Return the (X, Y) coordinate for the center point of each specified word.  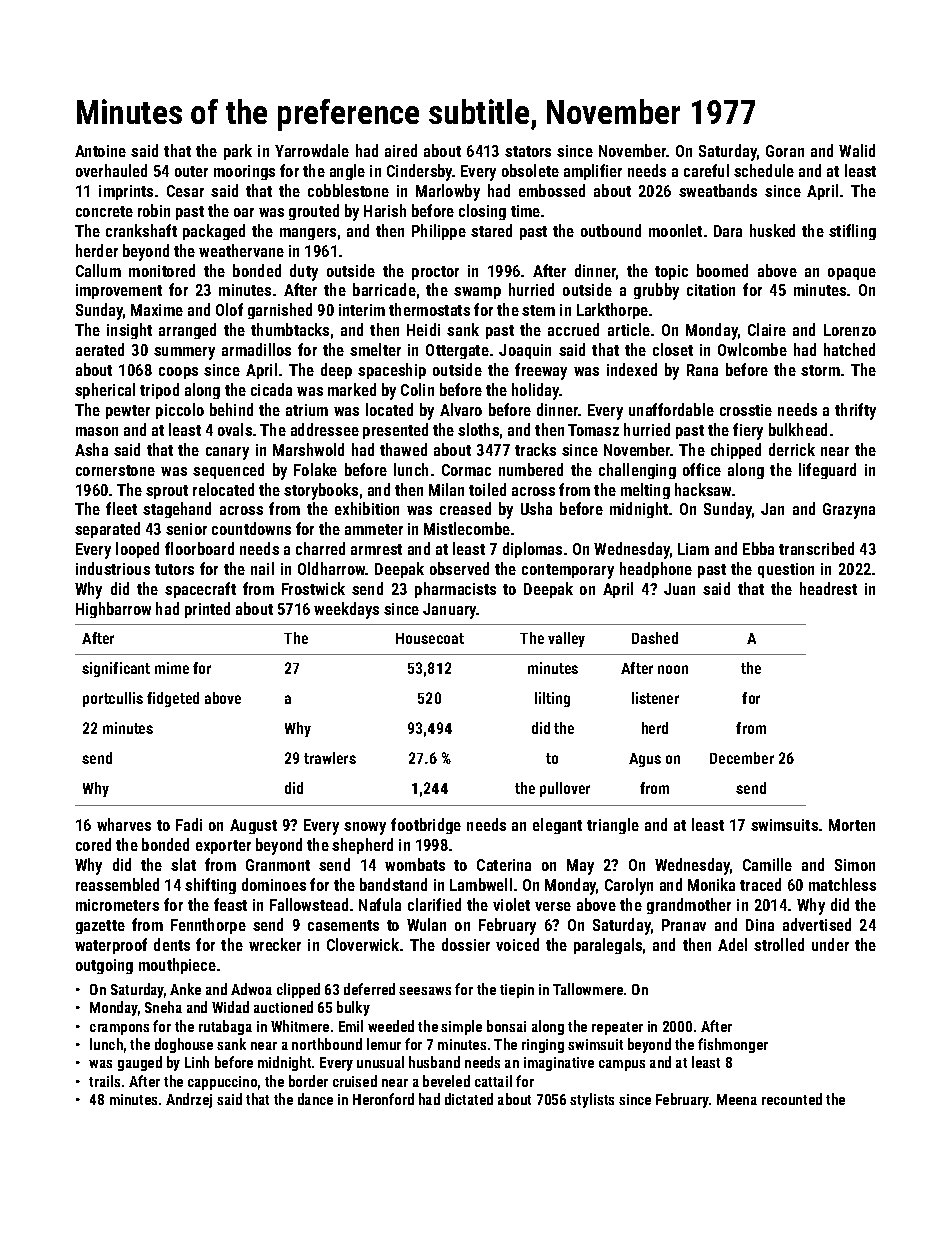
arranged (187, 331)
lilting (552, 699)
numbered (531, 469)
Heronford (383, 1099)
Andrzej (189, 1100)
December (742, 758)
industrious (113, 568)
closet (673, 349)
